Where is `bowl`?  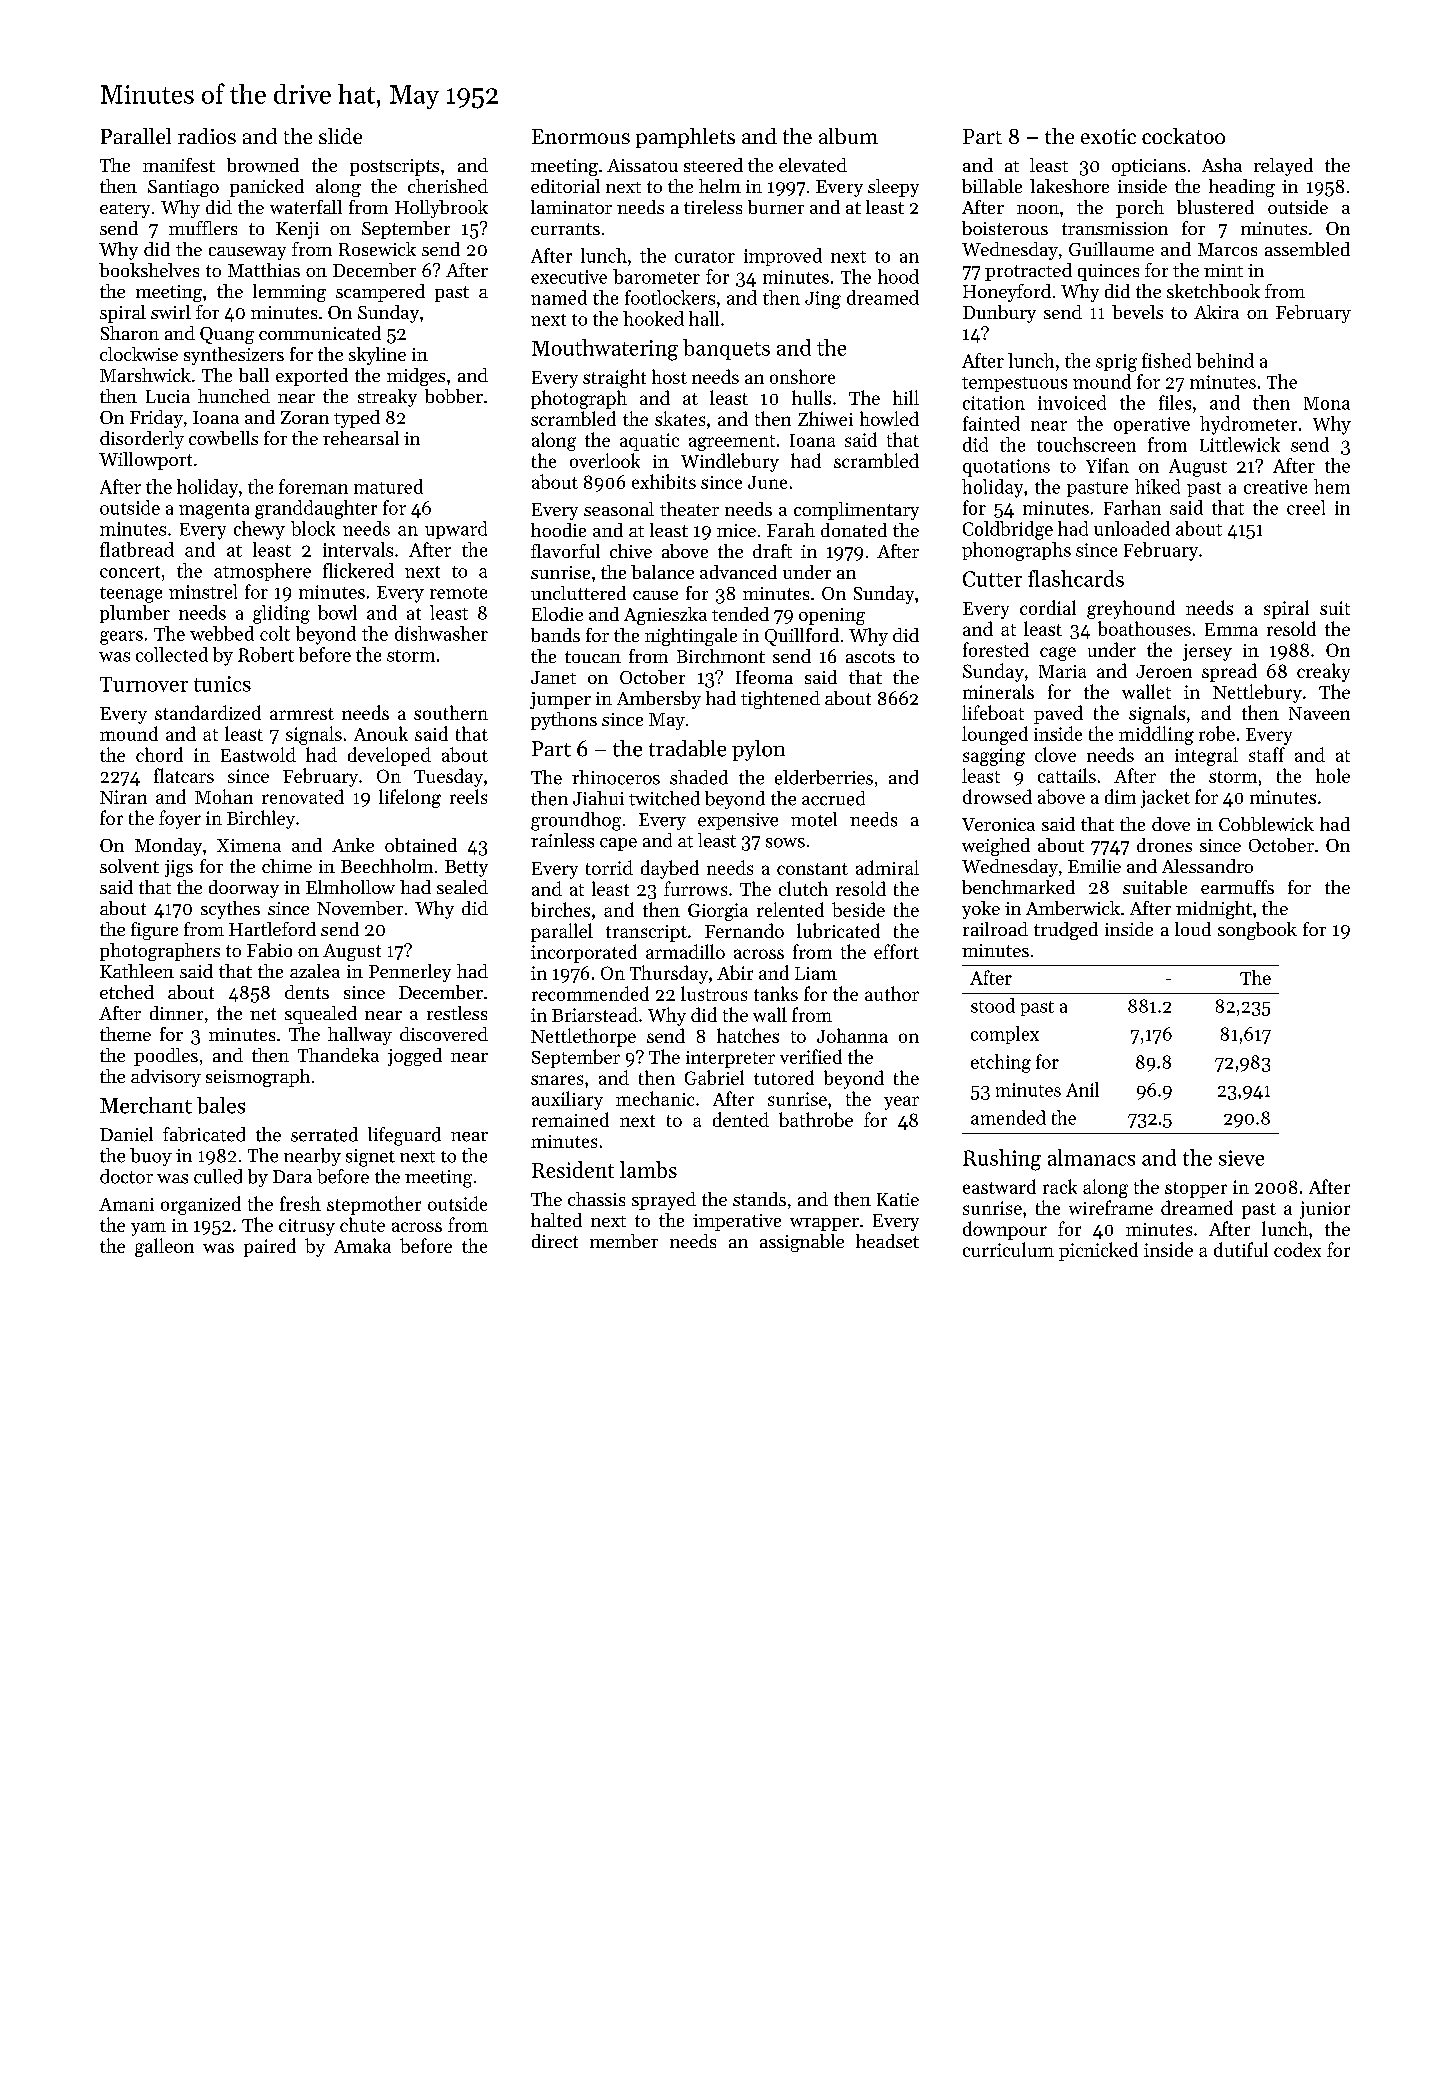
bowl is located at coordinates (337, 612).
